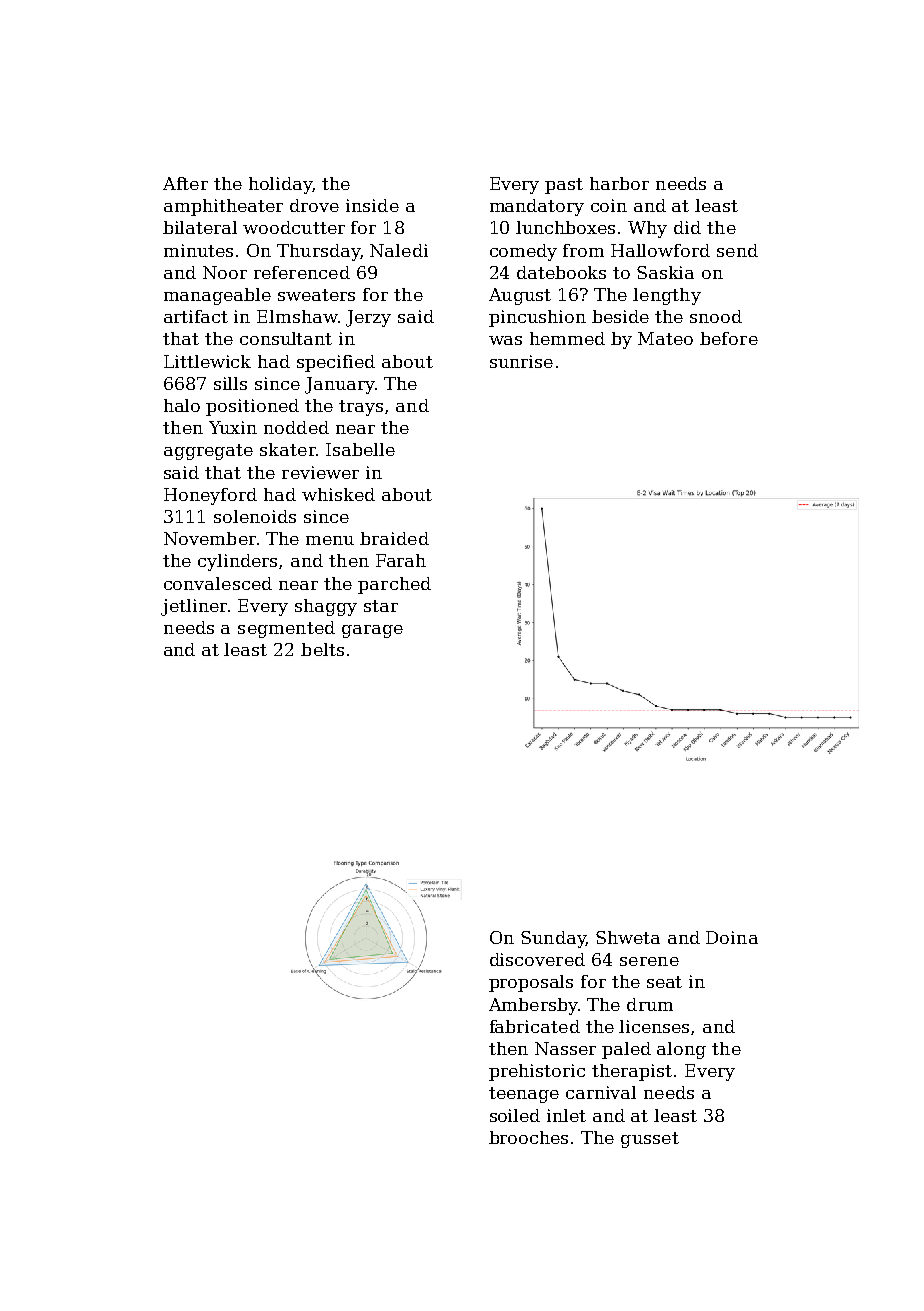 Image resolution: width=924 pixels, height=1311 pixels. Describe the element at coordinates (223, 207) in the image. I see `amphitheater` at that location.
